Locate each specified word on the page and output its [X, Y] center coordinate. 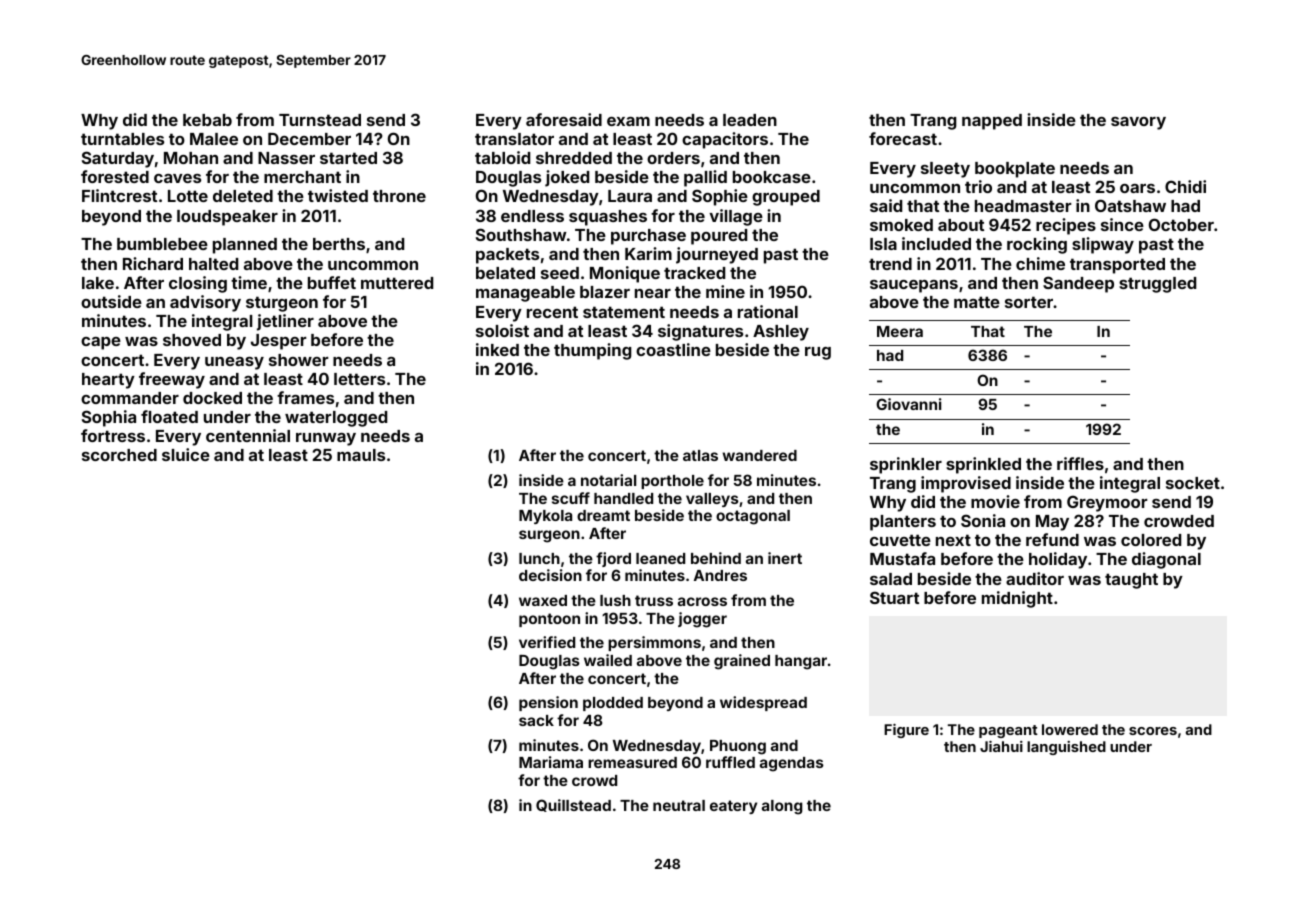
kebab [207, 120]
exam [628, 121]
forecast [903, 138]
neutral [679, 805]
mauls [361, 455]
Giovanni [909, 404]
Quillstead [573, 805]
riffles [1080, 463]
